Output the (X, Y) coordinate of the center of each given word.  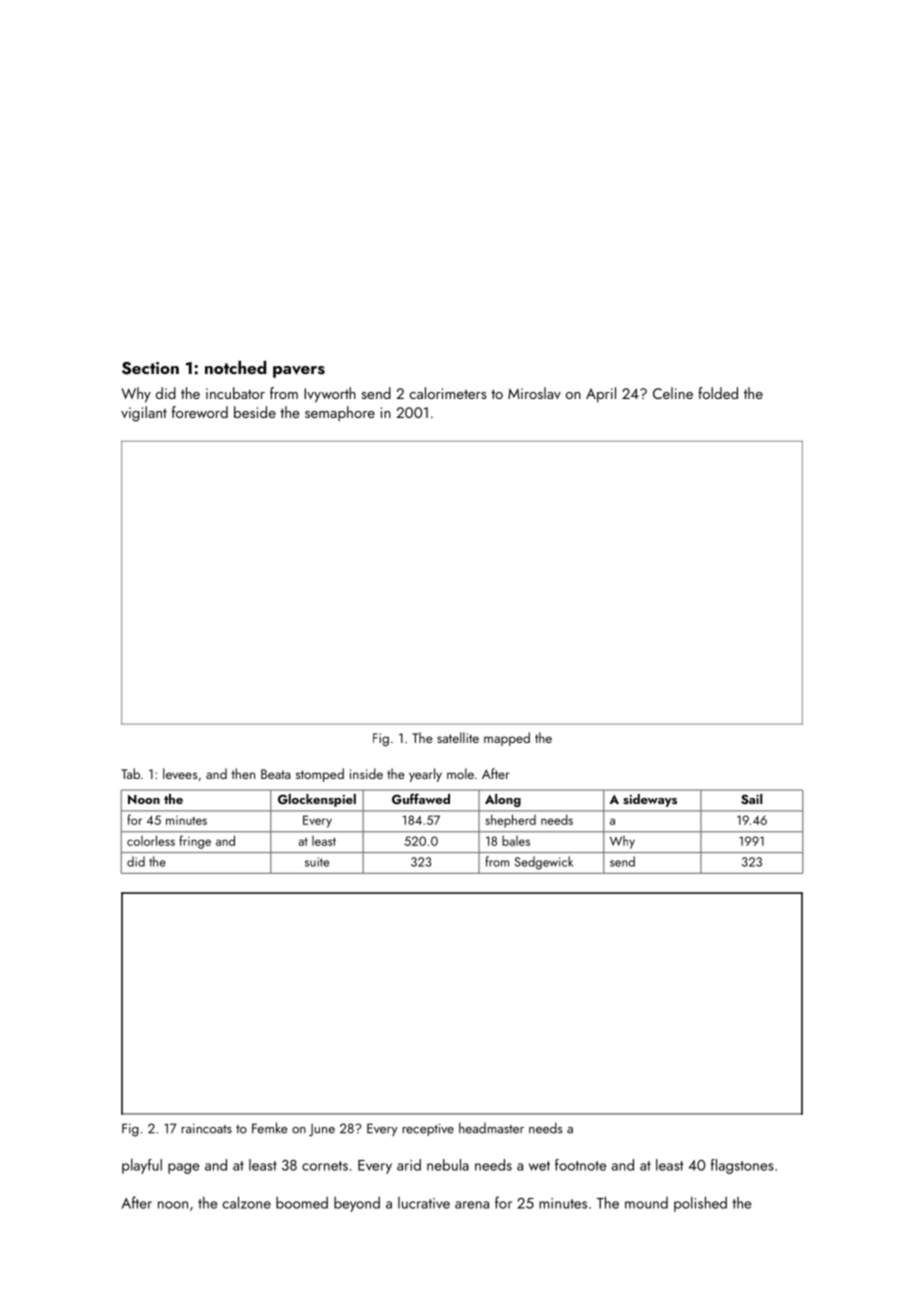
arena (472, 1205)
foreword (200, 412)
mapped (507, 739)
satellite (458, 737)
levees (180, 773)
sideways (650, 800)
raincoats (207, 1129)
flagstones (742, 1166)
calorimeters (448, 393)
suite (317, 862)
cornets (325, 1166)
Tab (130, 773)
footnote (580, 1165)
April (601, 395)
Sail (752, 799)
